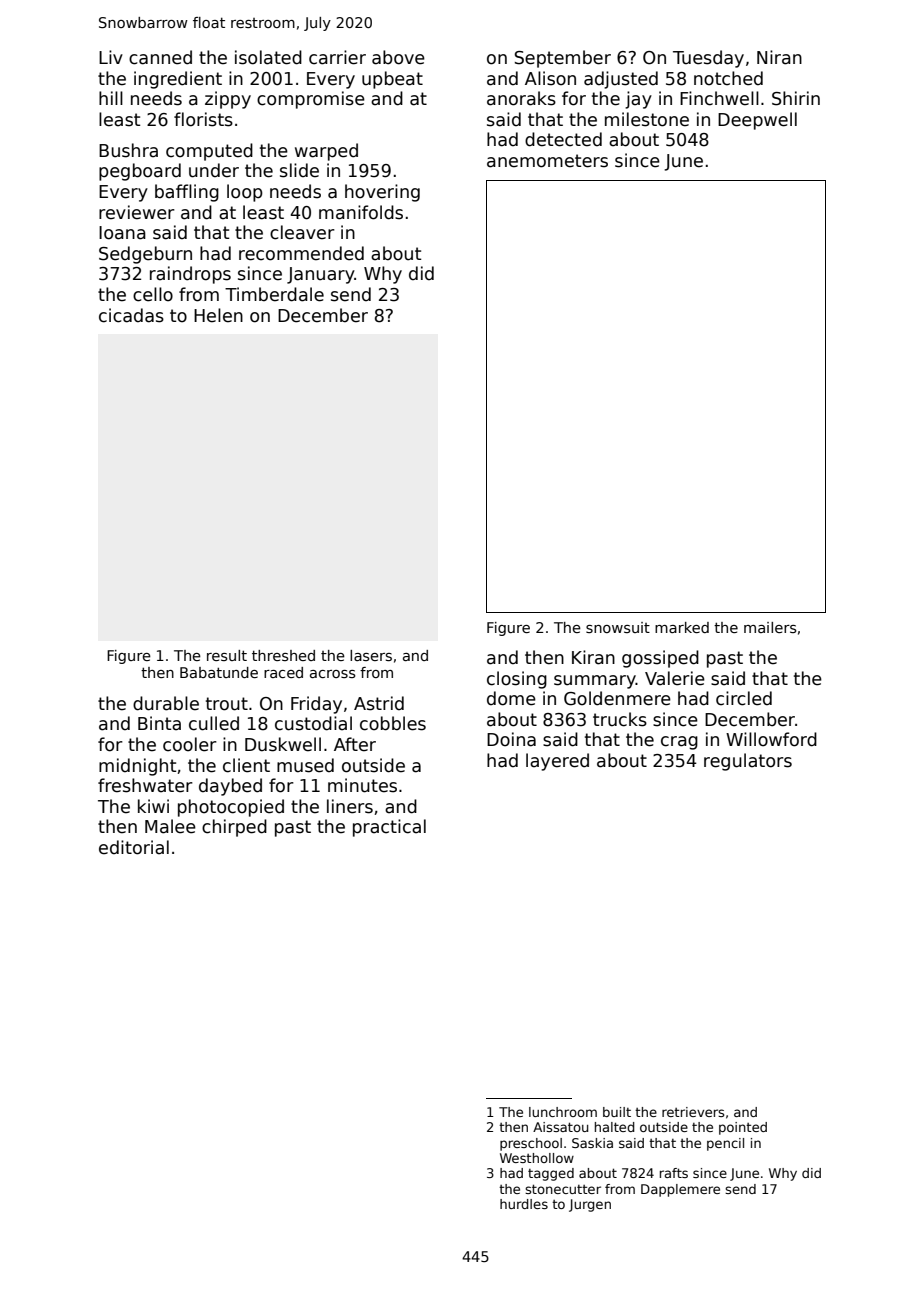 The height and width of the screenshot is (1314, 924). I want to click on Helen, so click(218, 315).
